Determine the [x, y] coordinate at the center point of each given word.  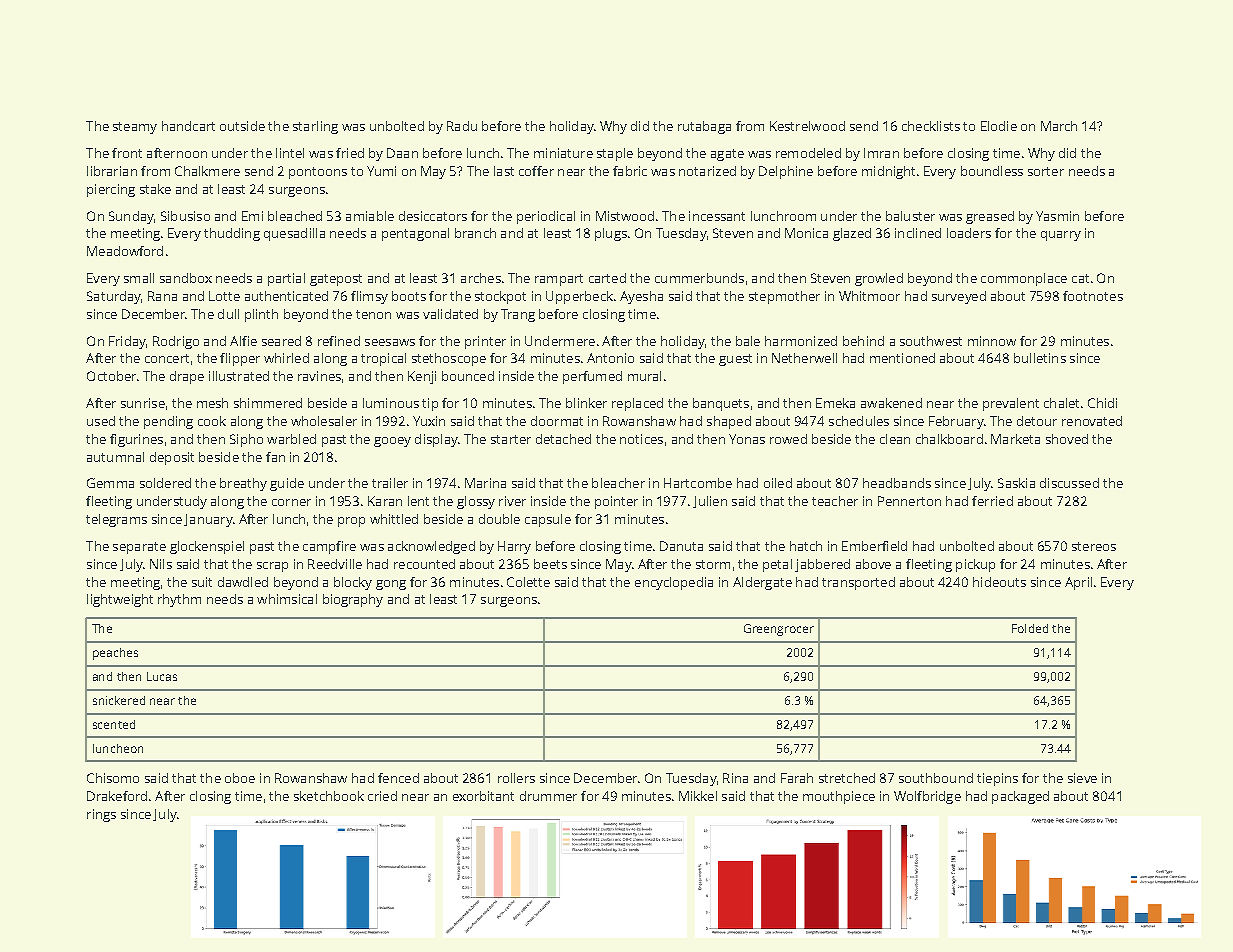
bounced [468, 376]
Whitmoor [869, 296]
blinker [586, 403]
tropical [383, 359]
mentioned [902, 358]
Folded [1030, 628]
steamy [135, 128]
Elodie [999, 126]
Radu [462, 126]
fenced [398, 778]
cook [212, 421]
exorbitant [483, 796]
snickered [119, 700]
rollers [516, 778]
